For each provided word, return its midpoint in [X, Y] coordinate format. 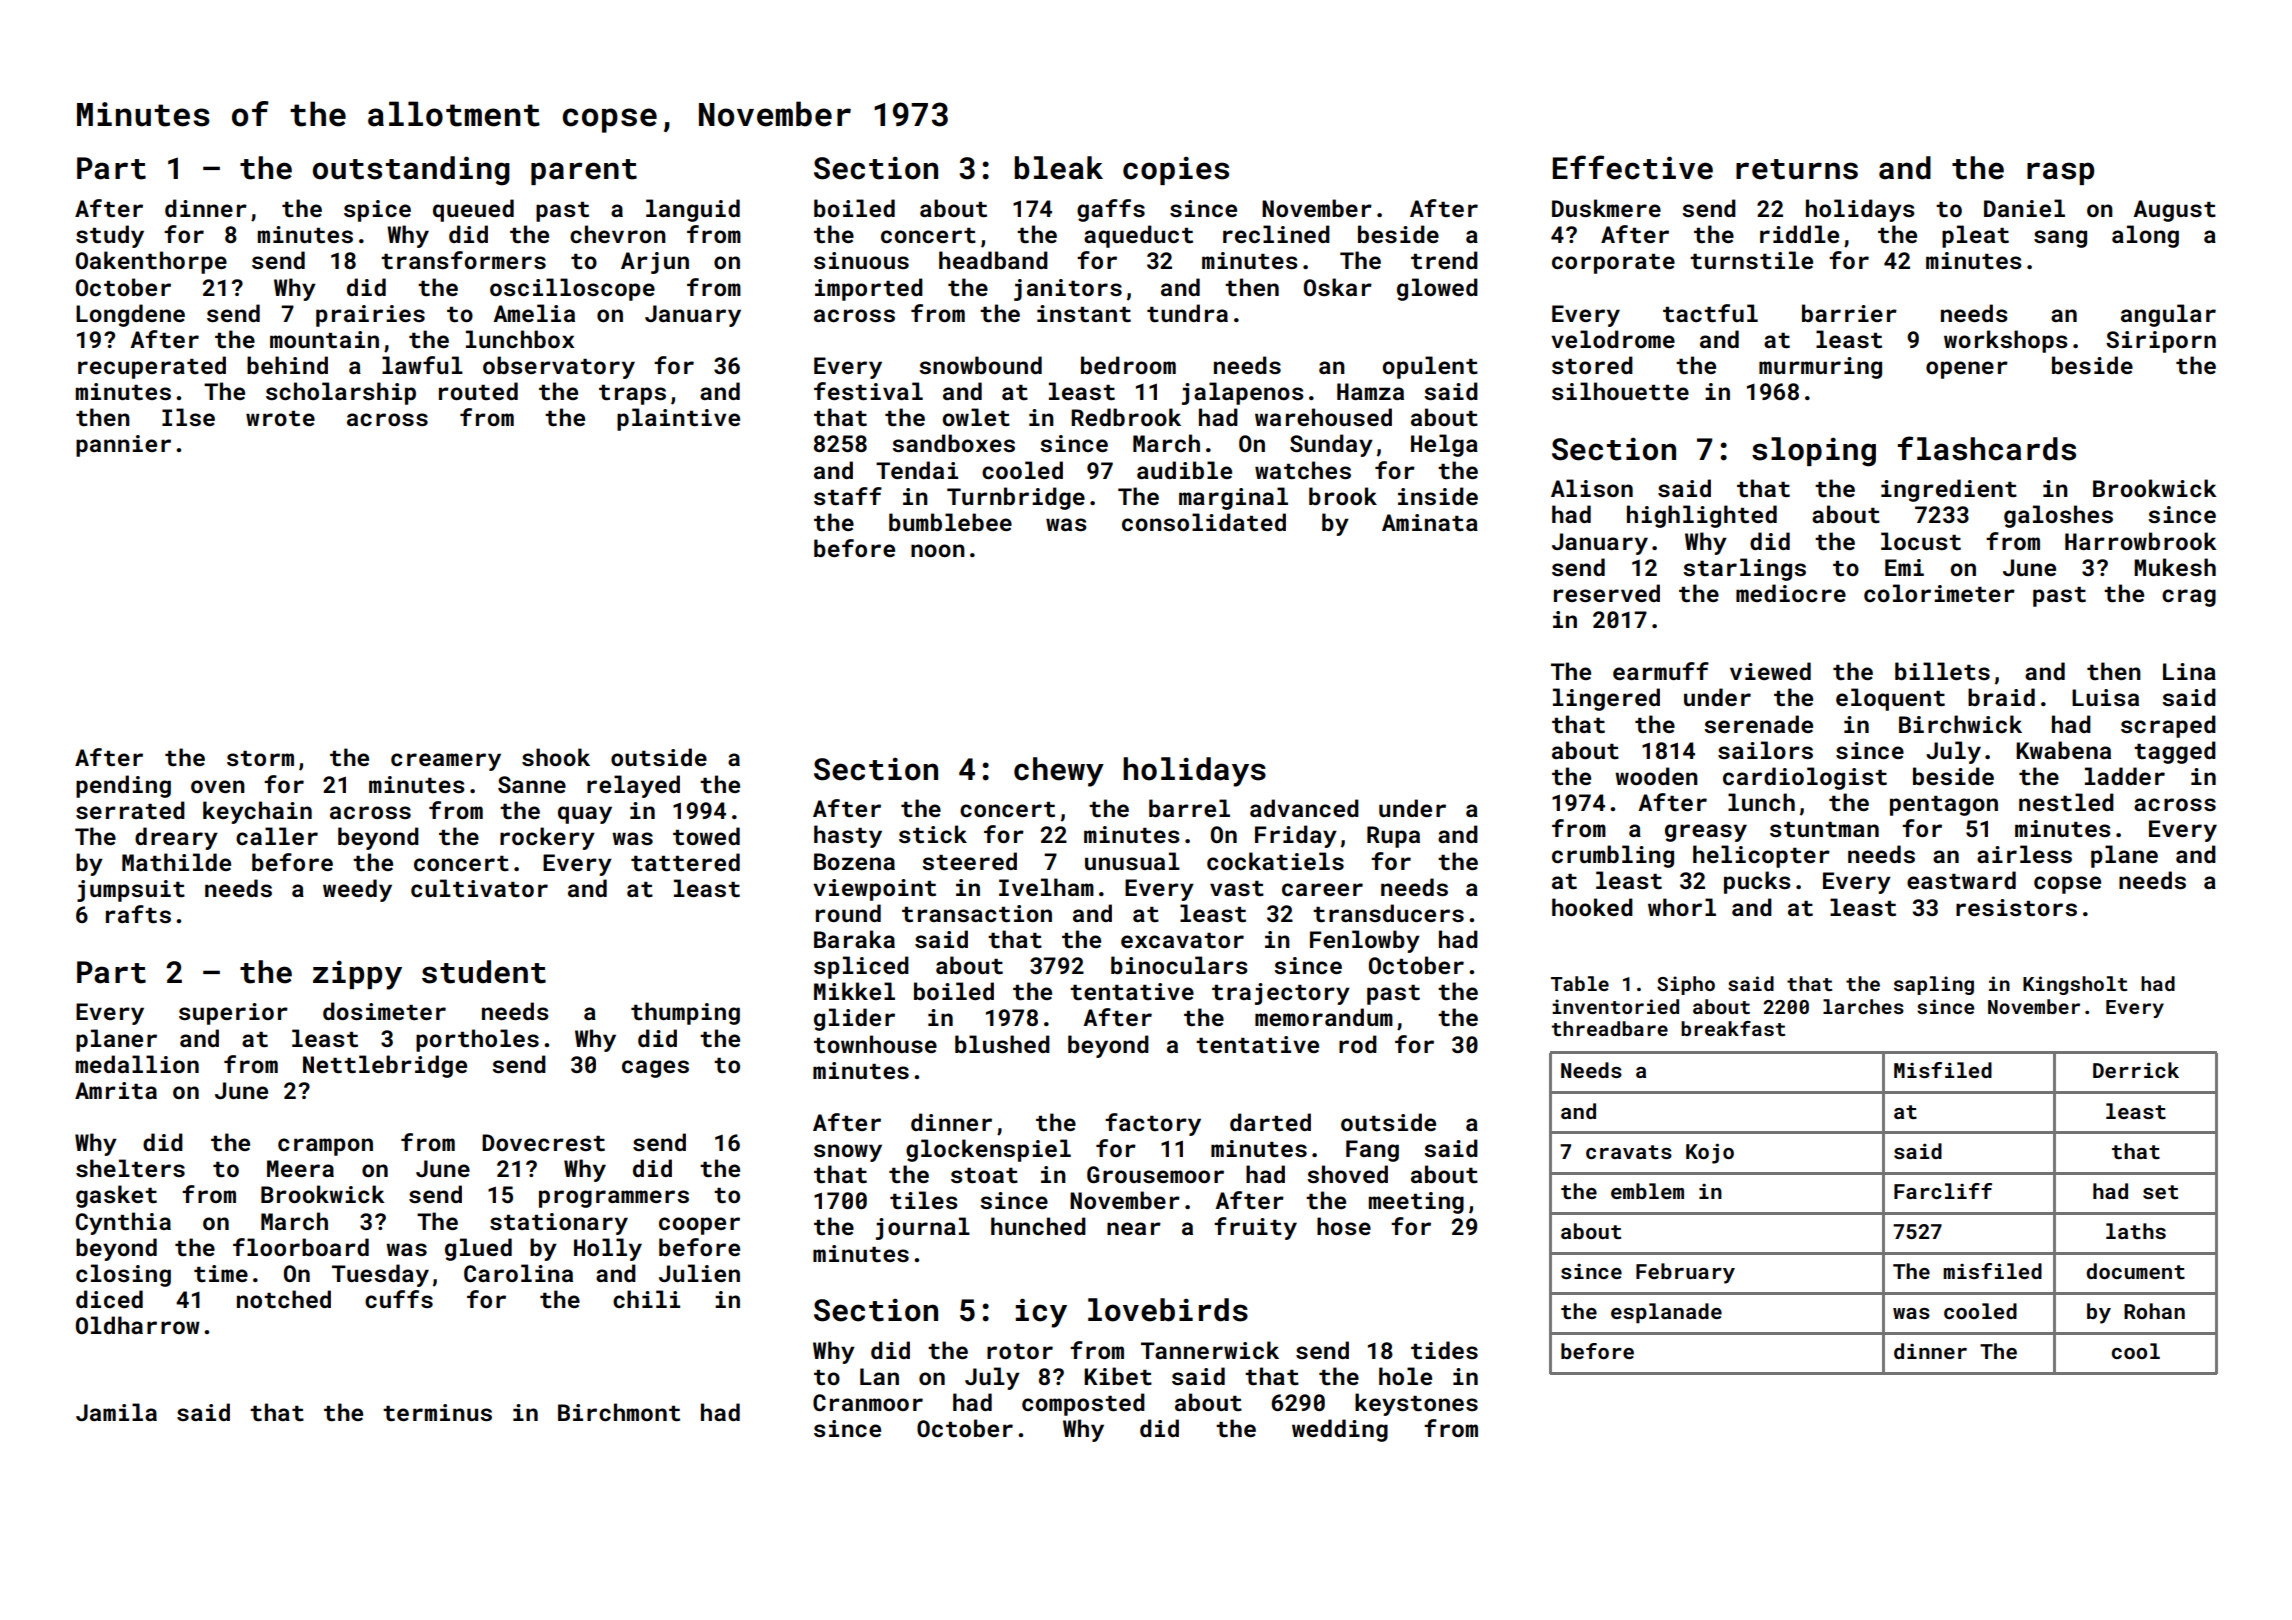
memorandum [1324, 1017]
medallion [137, 1064]
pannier [123, 446]
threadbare [1610, 1028]
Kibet [1118, 1376]
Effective [1633, 167]
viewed [1770, 671]
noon [938, 550]
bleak [1059, 168]
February [1685, 1273]
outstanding [411, 171]
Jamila [116, 1412]
